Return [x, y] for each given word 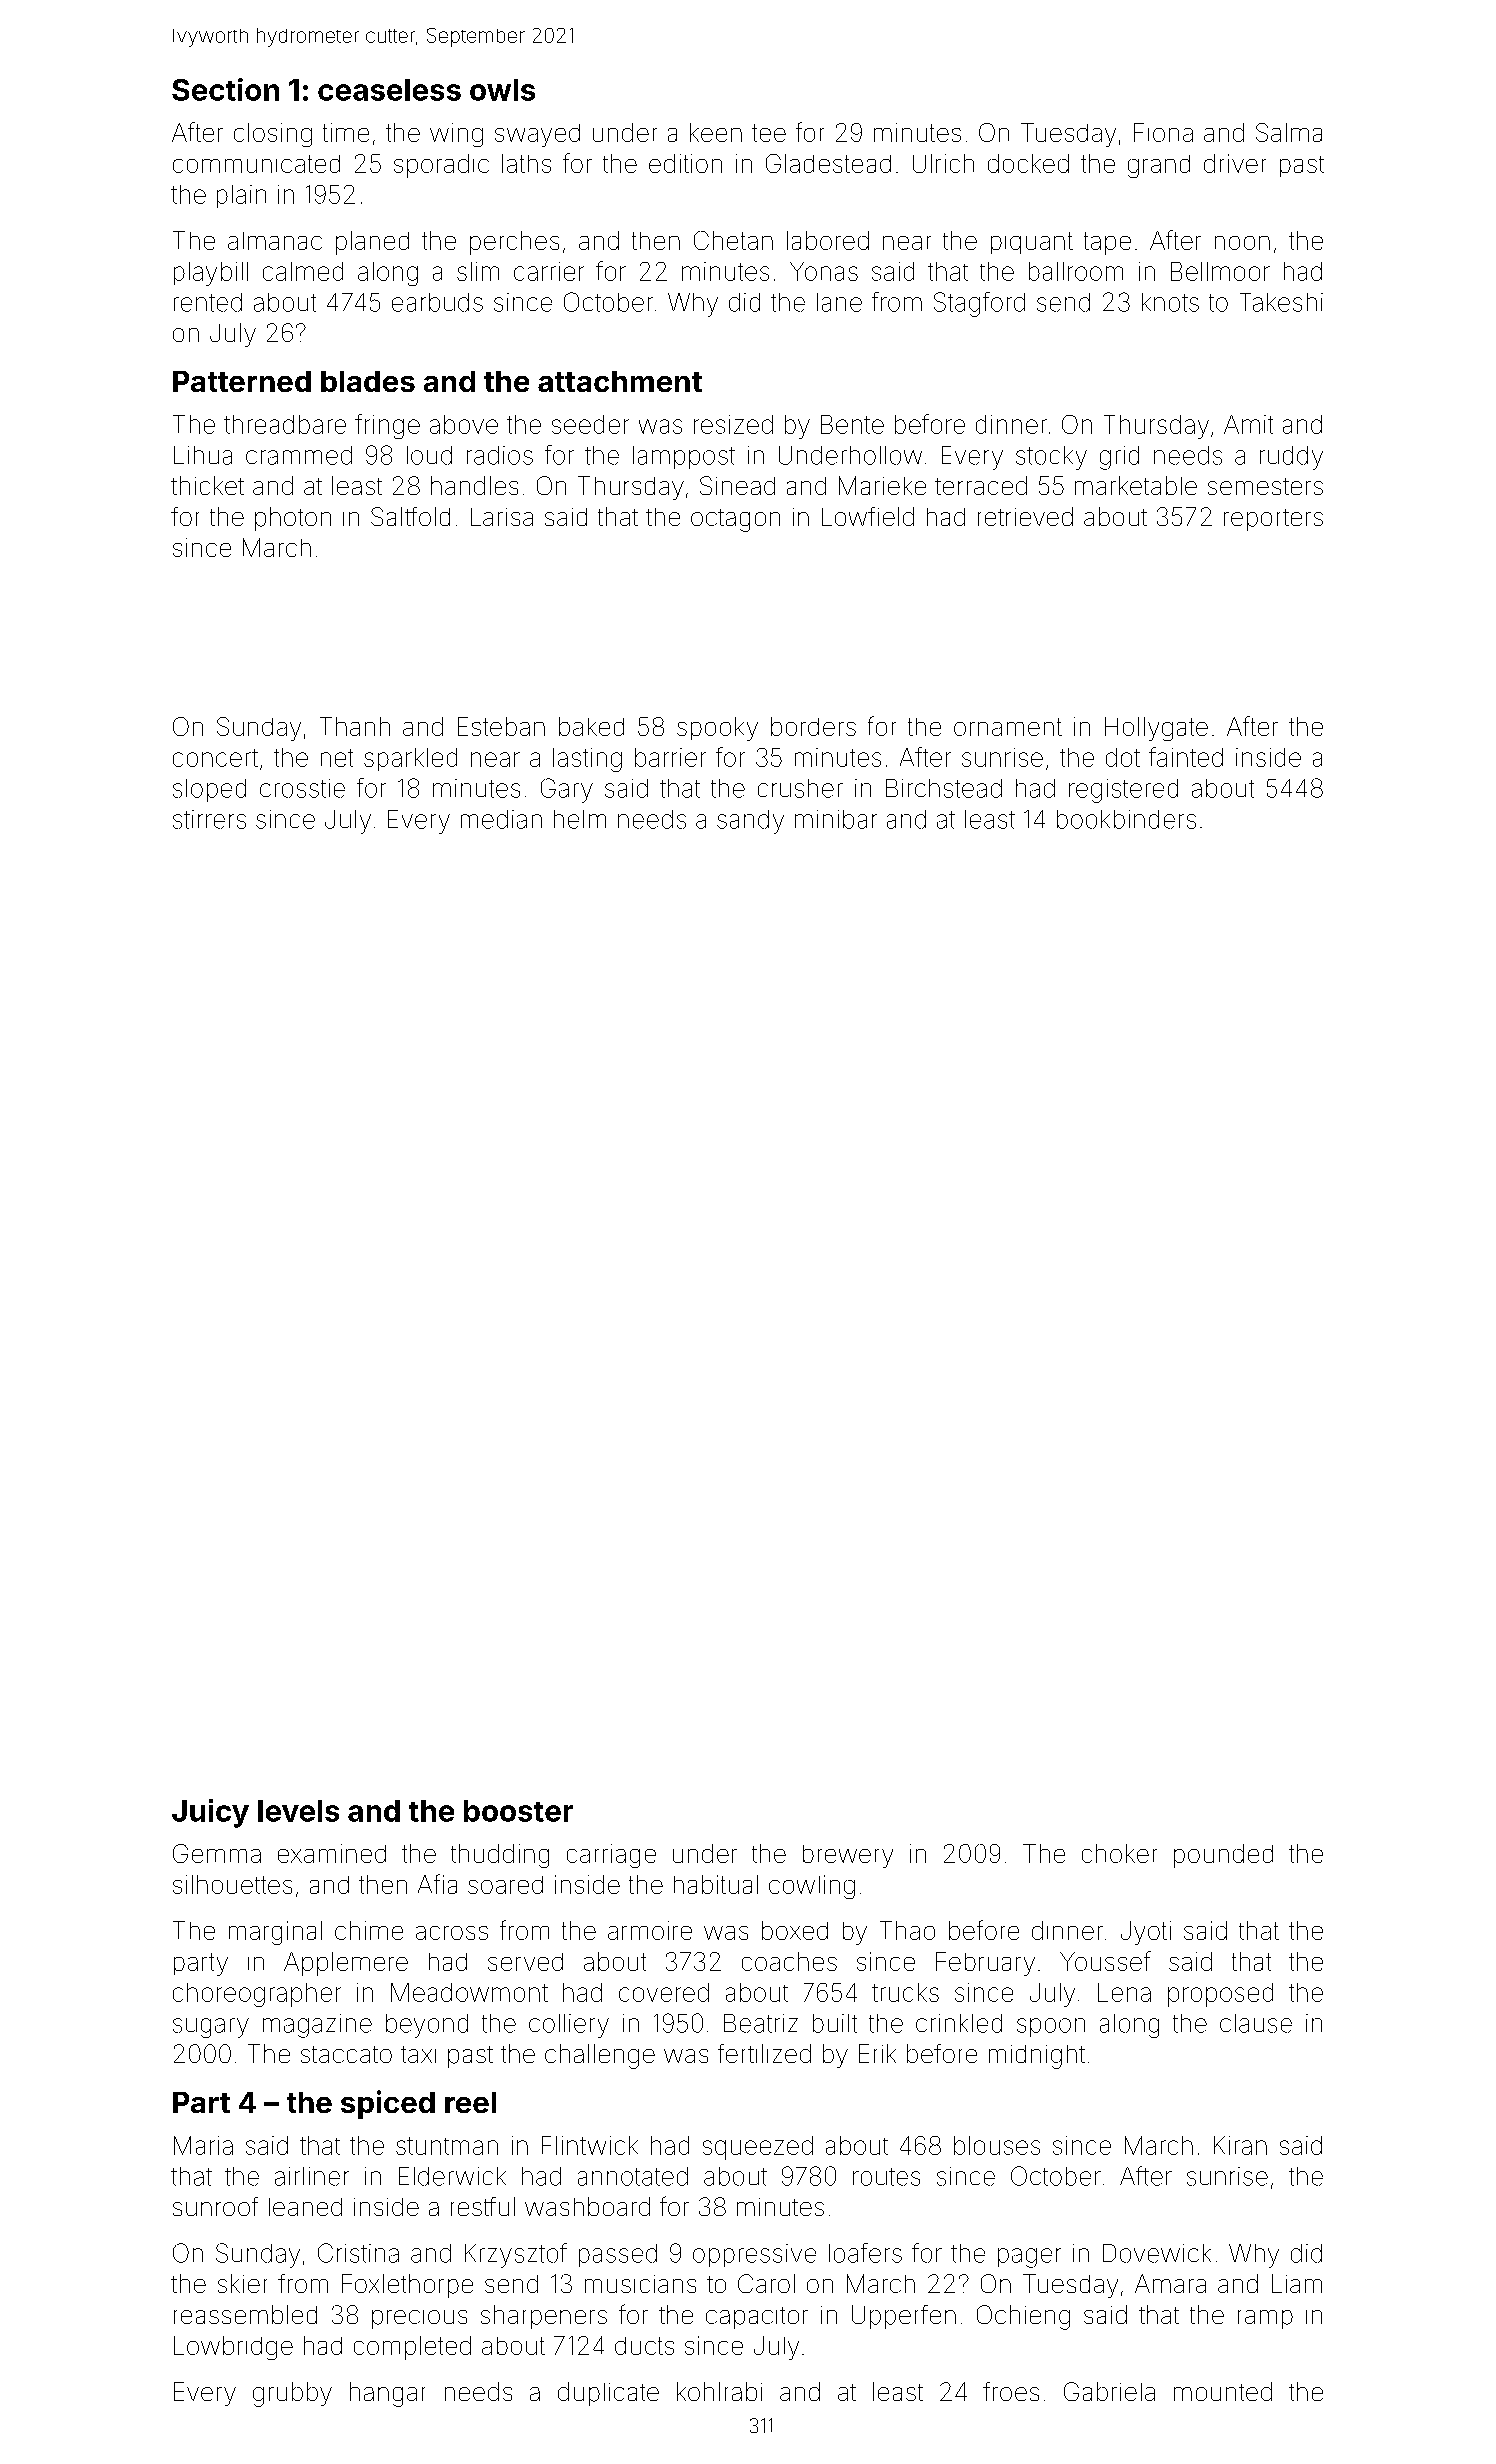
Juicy [210, 1813]
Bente [852, 424]
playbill [211, 274]
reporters [1273, 520]
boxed [795, 1930]
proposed [1220, 1995]
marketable [1136, 485]
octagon [735, 520]
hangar [387, 2394]
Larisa [502, 517]
